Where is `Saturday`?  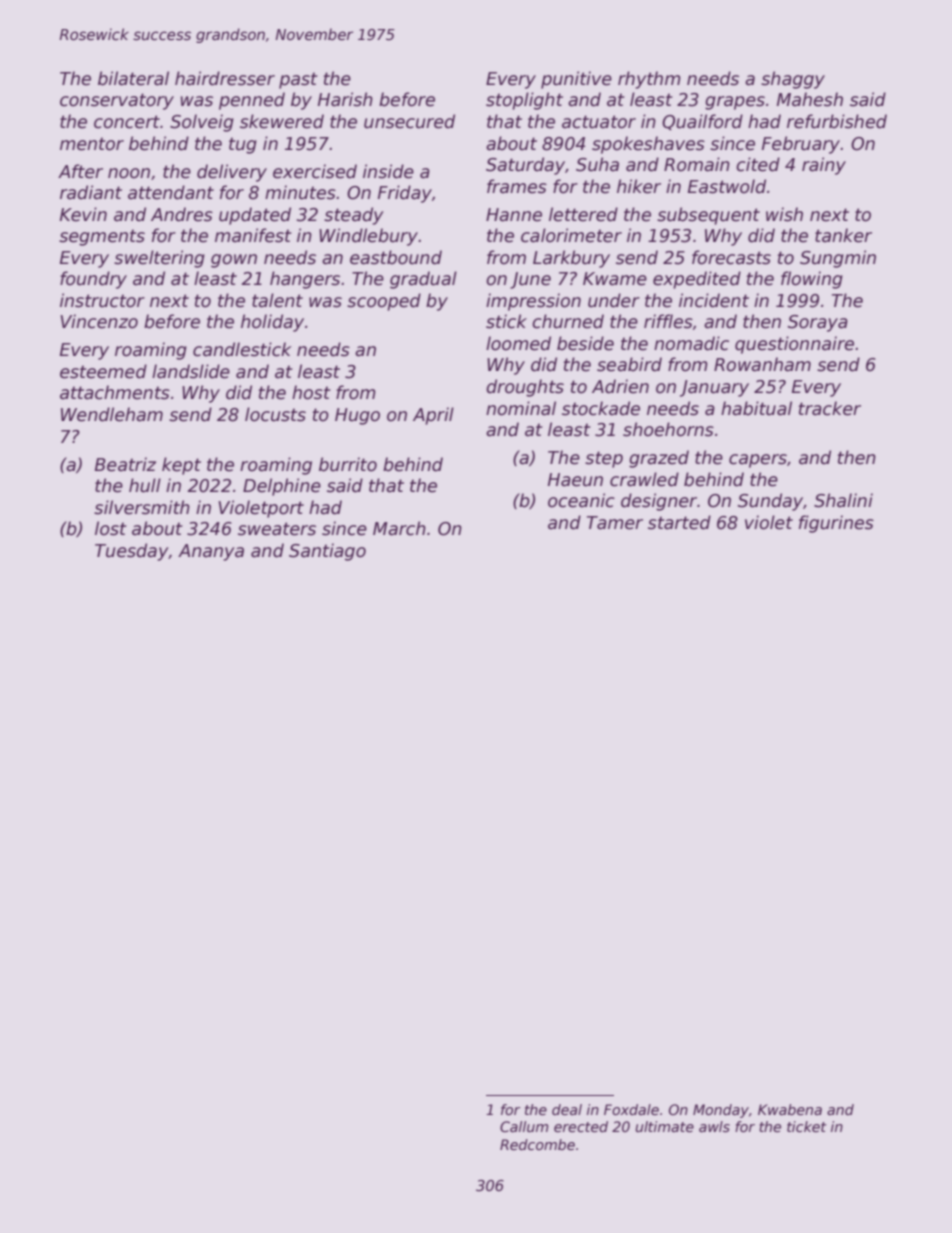
Saturday is located at coordinates (525, 166).
